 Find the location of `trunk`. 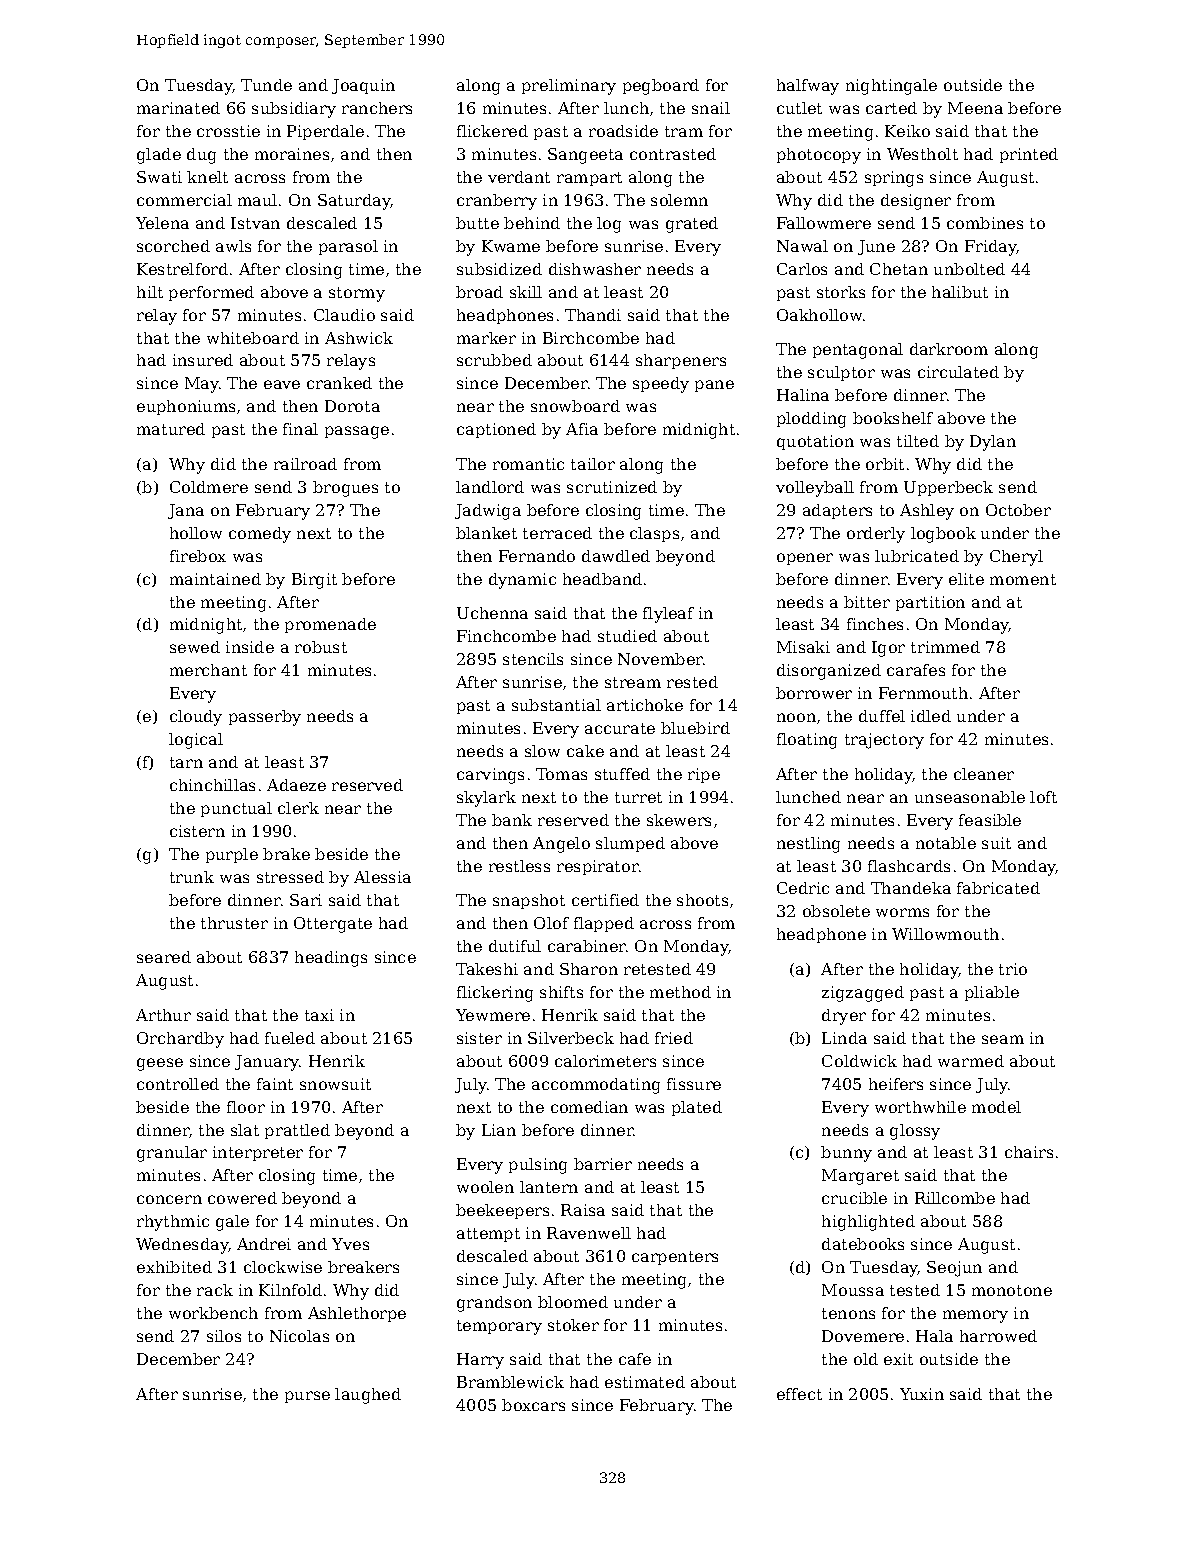

trunk is located at coordinates (192, 877).
